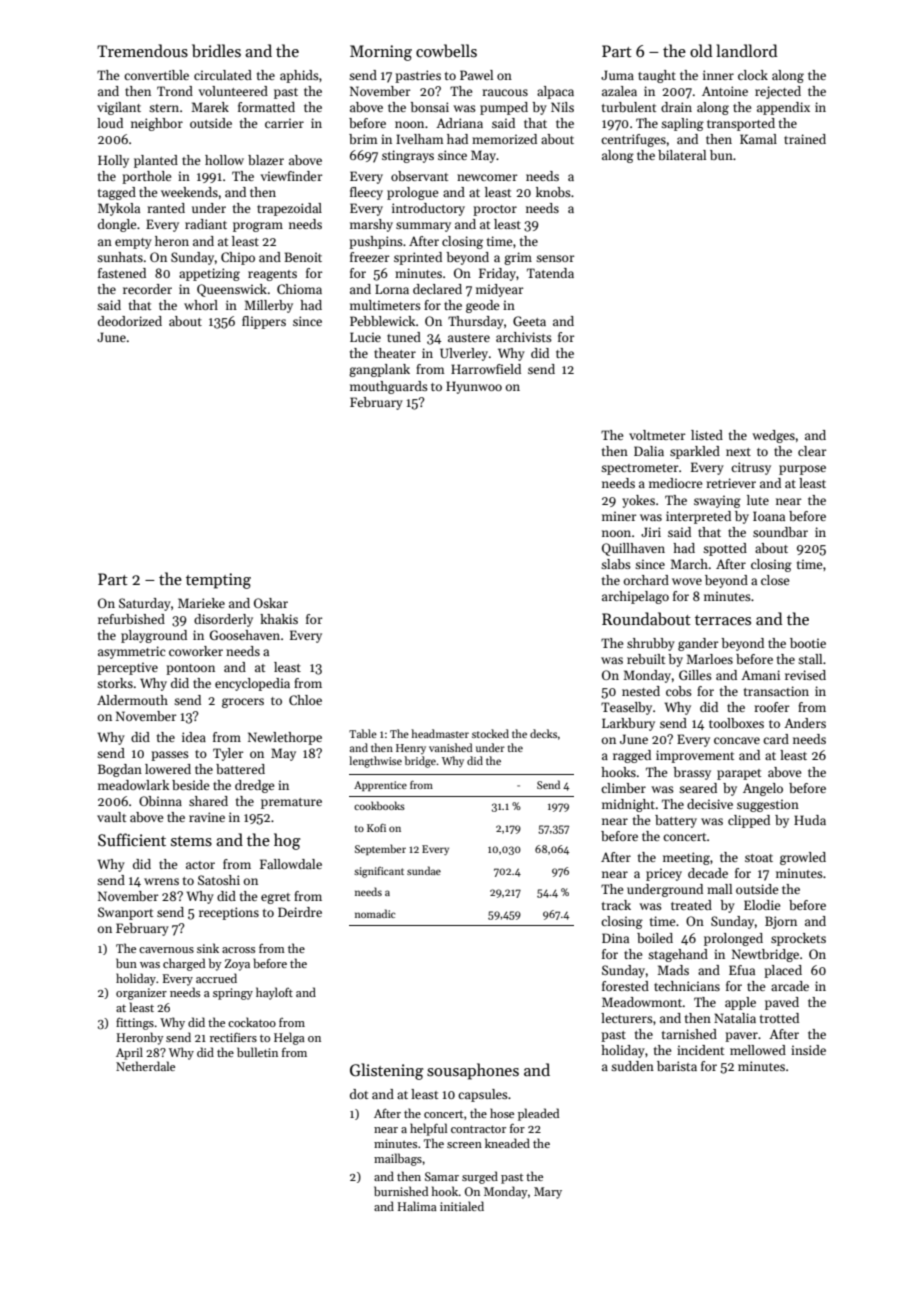 The height and width of the screenshot is (1308, 924). Describe the element at coordinates (164, 108) in the screenshot. I see `stern` at that location.
